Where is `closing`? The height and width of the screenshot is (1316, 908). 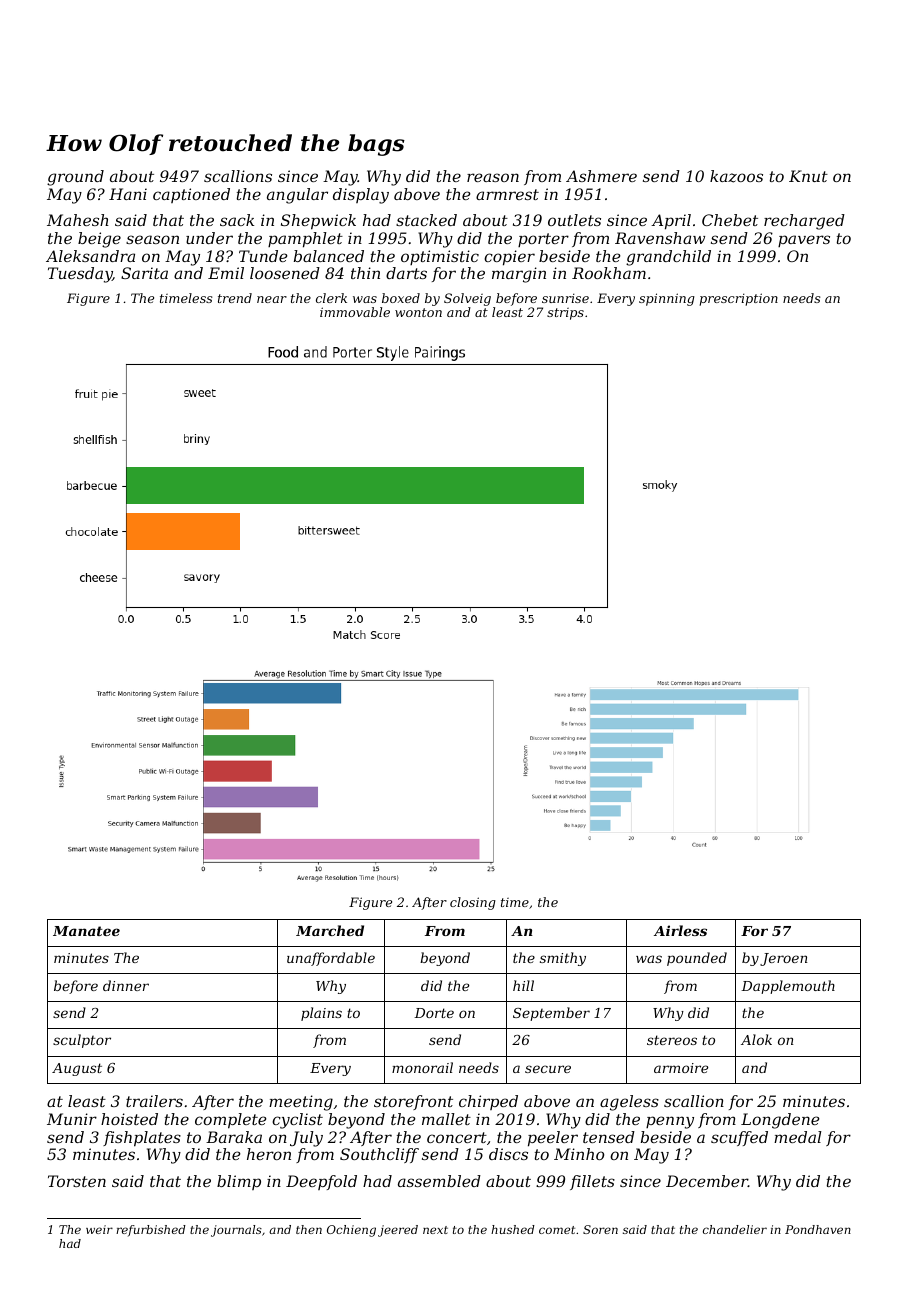
closing is located at coordinates (473, 903).
